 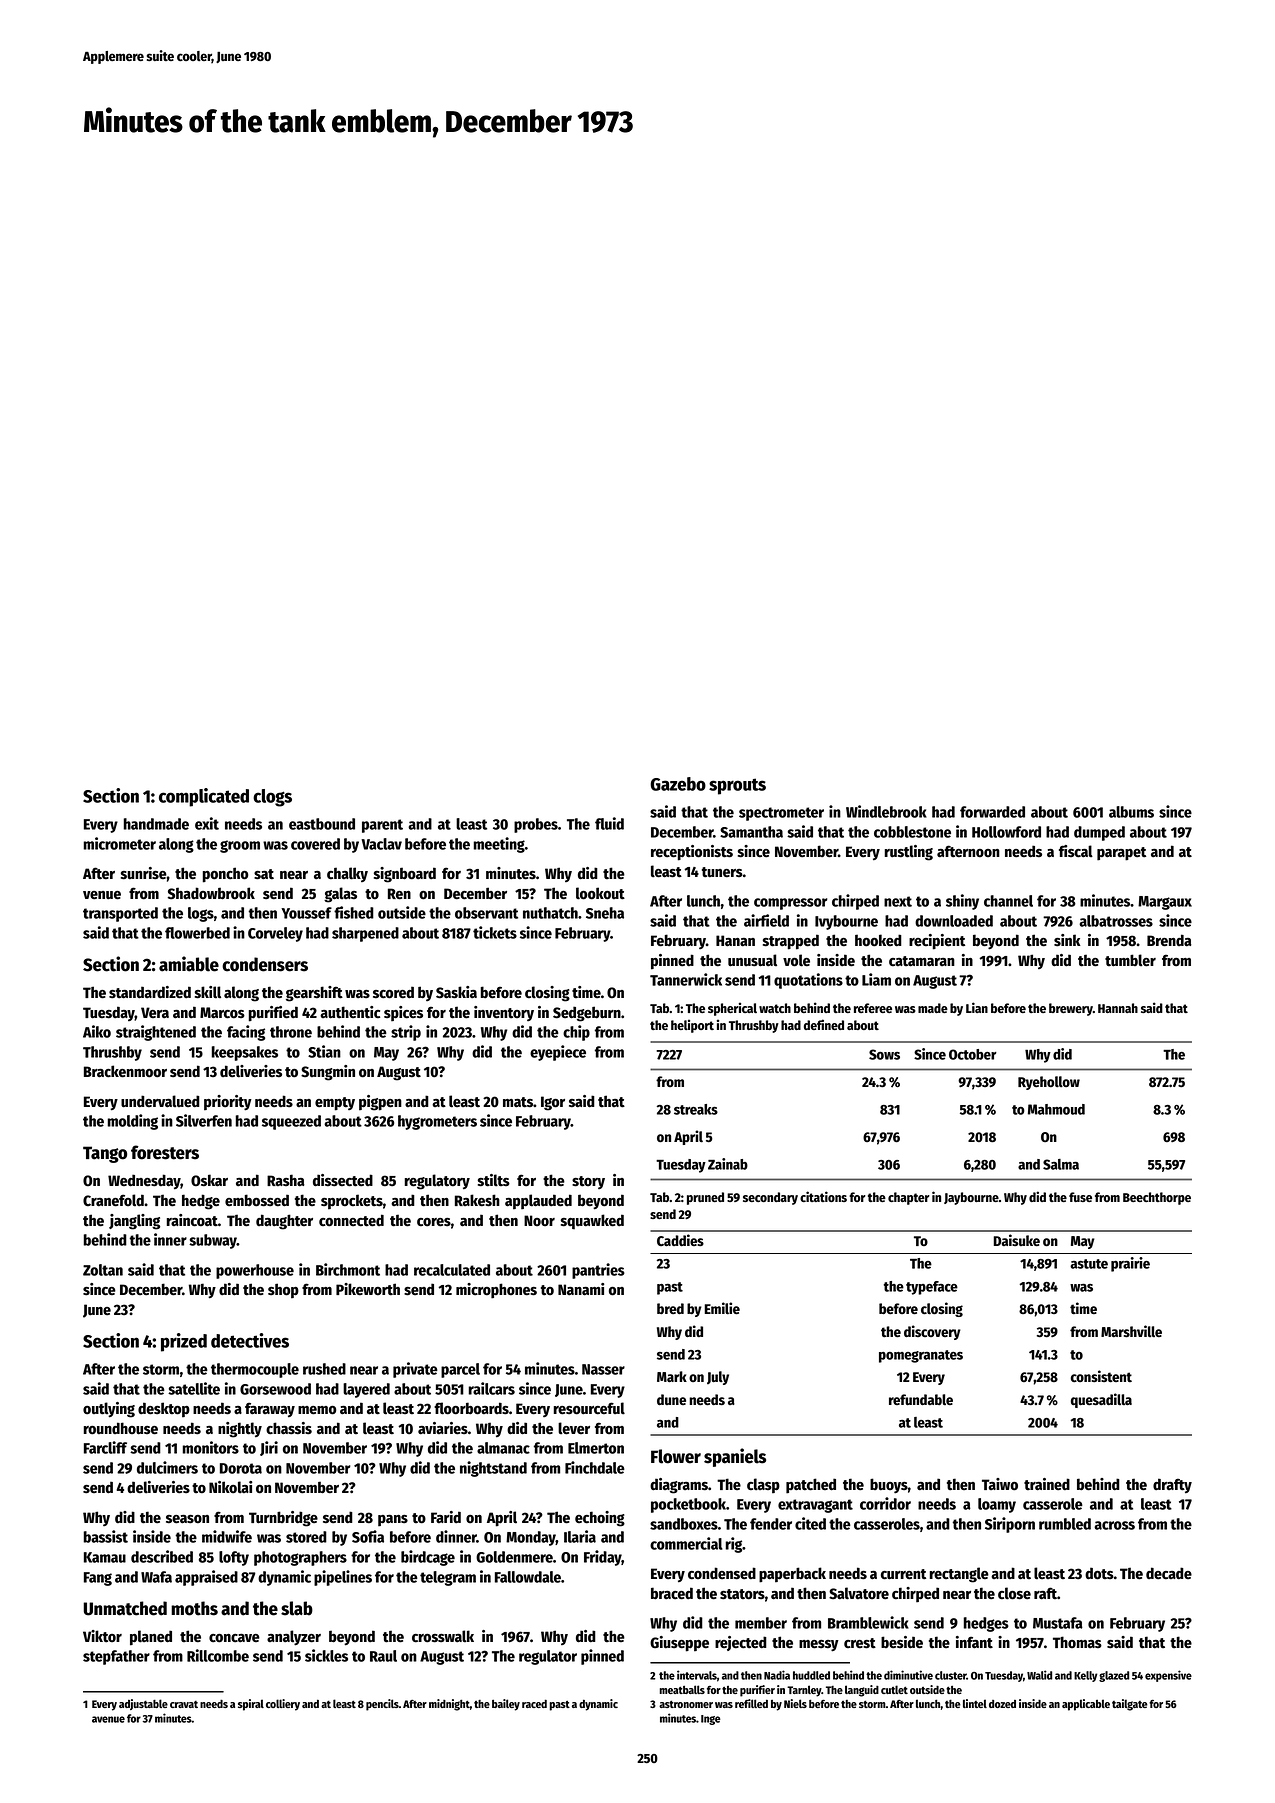 I want to click on complicated, so click(x=204, y=797).
